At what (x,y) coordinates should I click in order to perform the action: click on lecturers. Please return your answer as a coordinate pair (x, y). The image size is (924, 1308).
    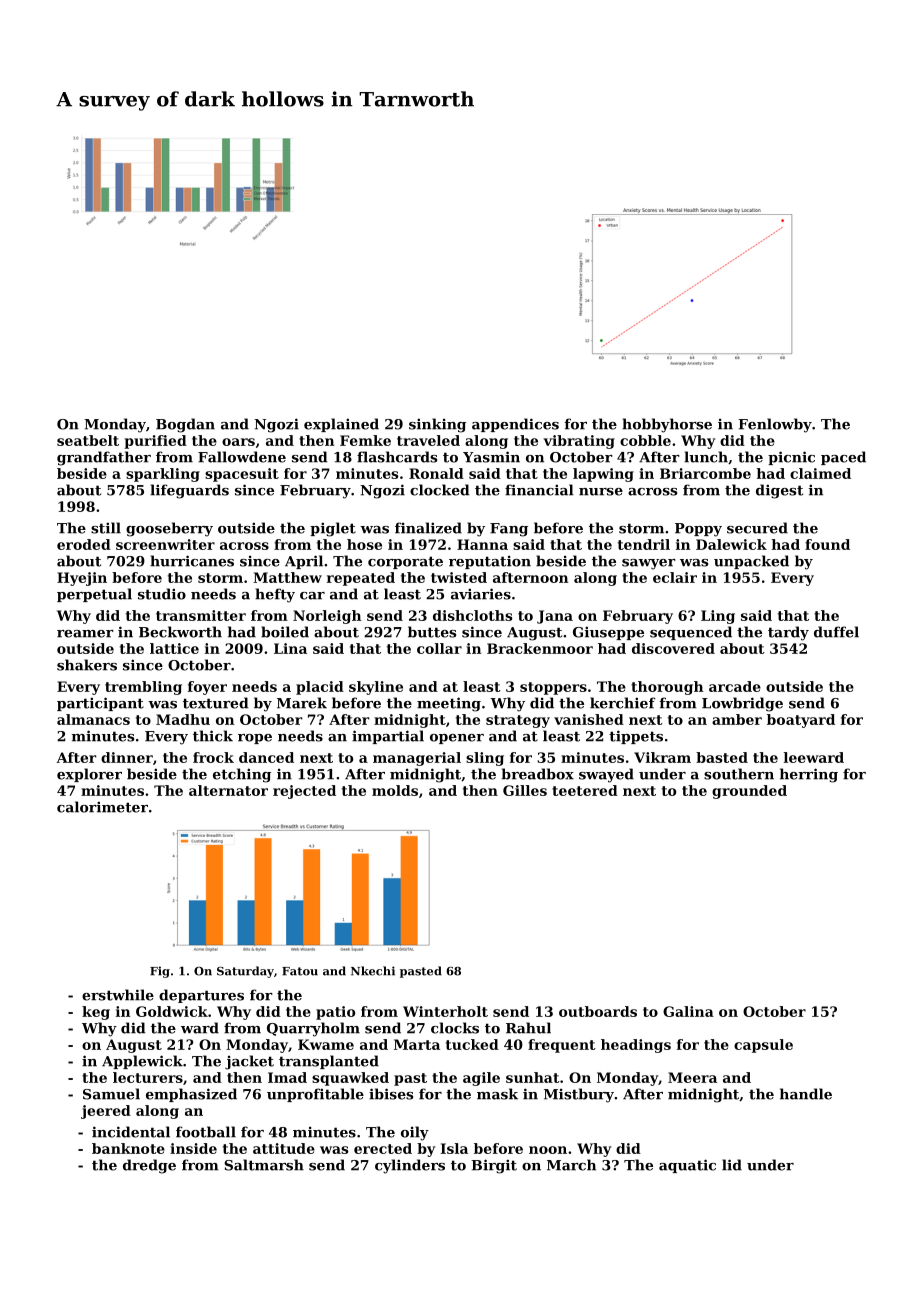
    Looking at the image, I should click on (148, 1077).
